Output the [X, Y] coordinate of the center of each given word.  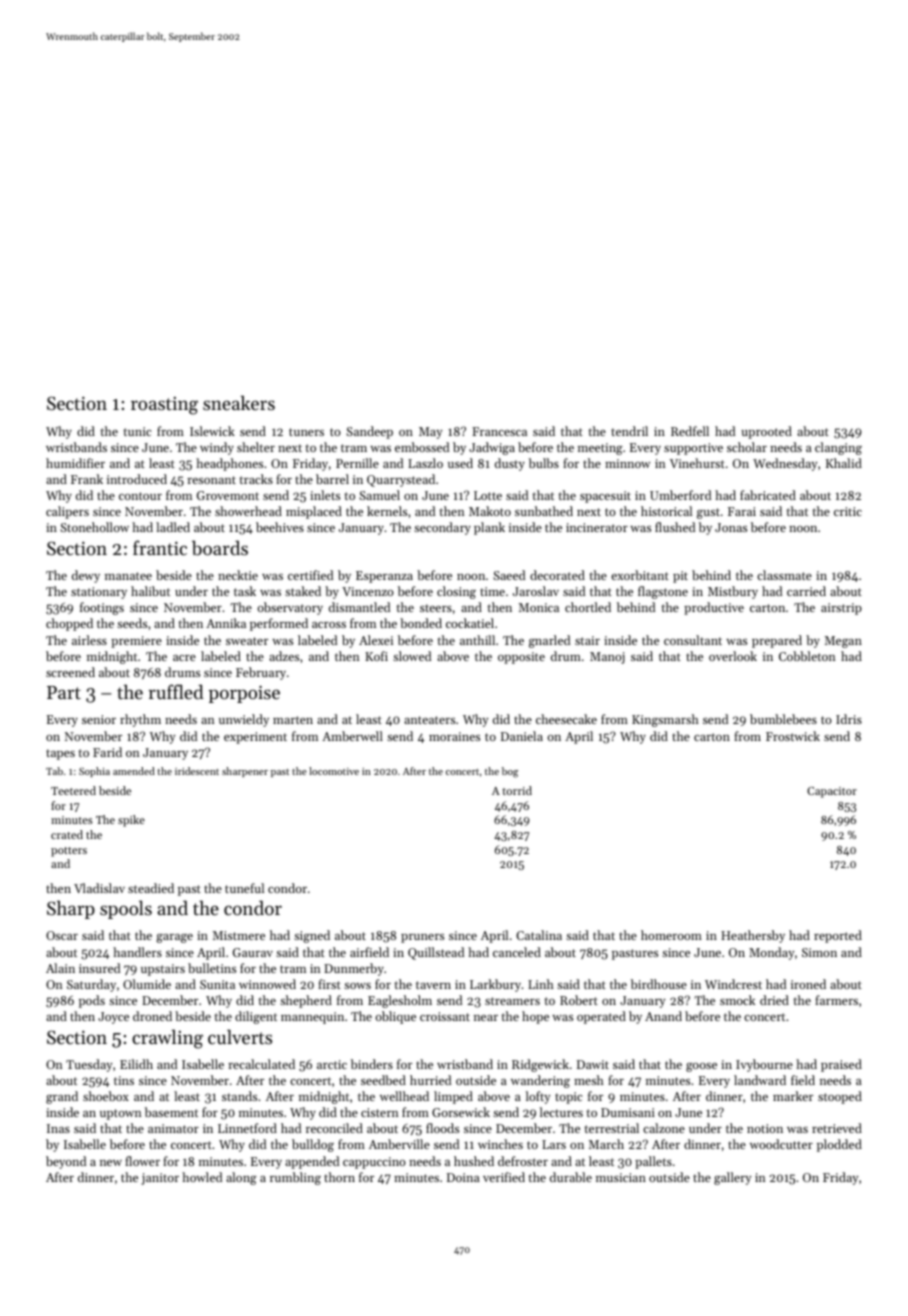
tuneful [244, 888]
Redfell [690, 431]
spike [131, 821]
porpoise [244, 694]
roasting [164, 406]
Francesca [499, 431]
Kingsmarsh [665, 720]
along [241, 1178]
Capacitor [832, 792]
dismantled [359, 607]
